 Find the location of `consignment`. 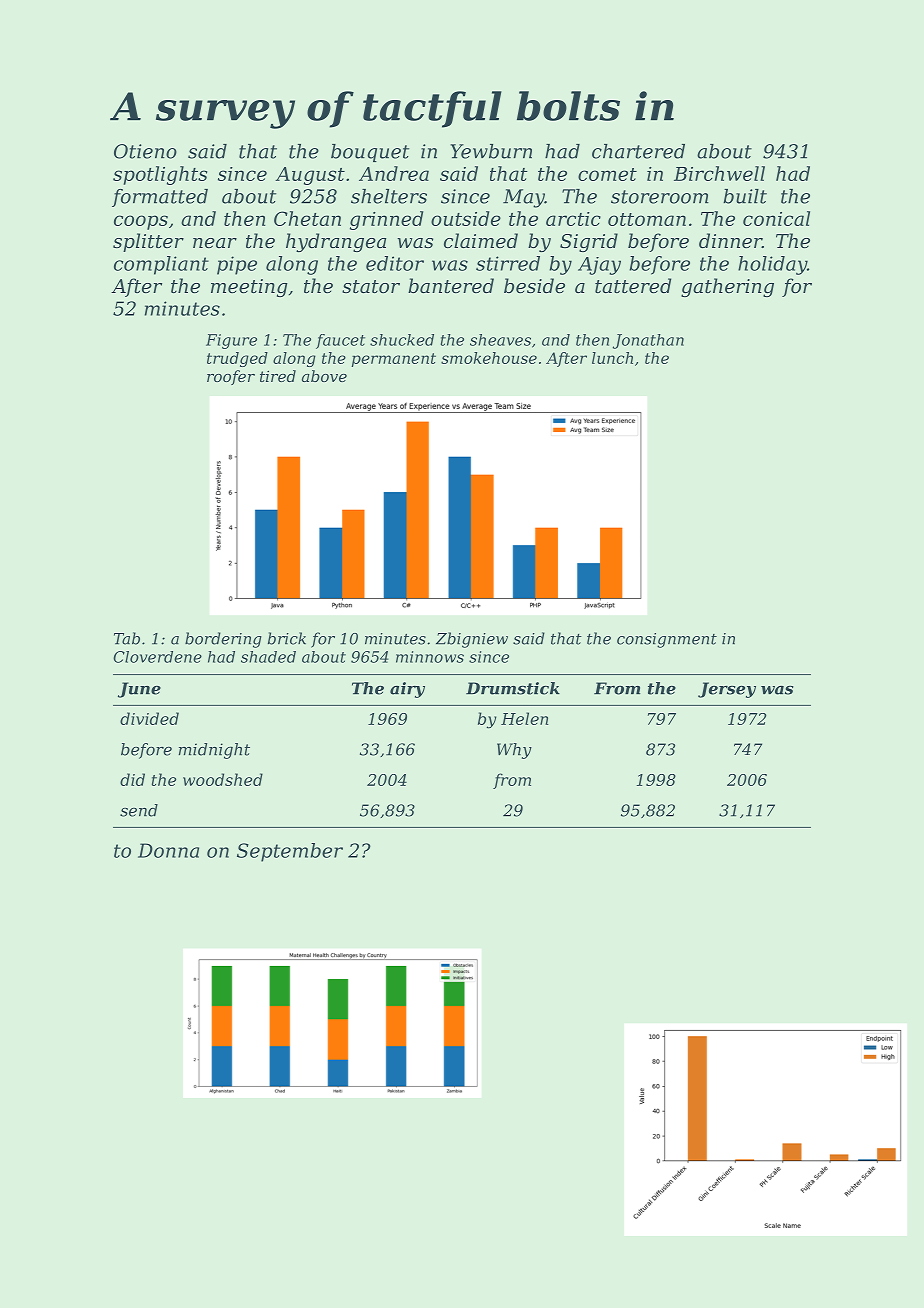

consignment is located at coordinates (667, 640).
